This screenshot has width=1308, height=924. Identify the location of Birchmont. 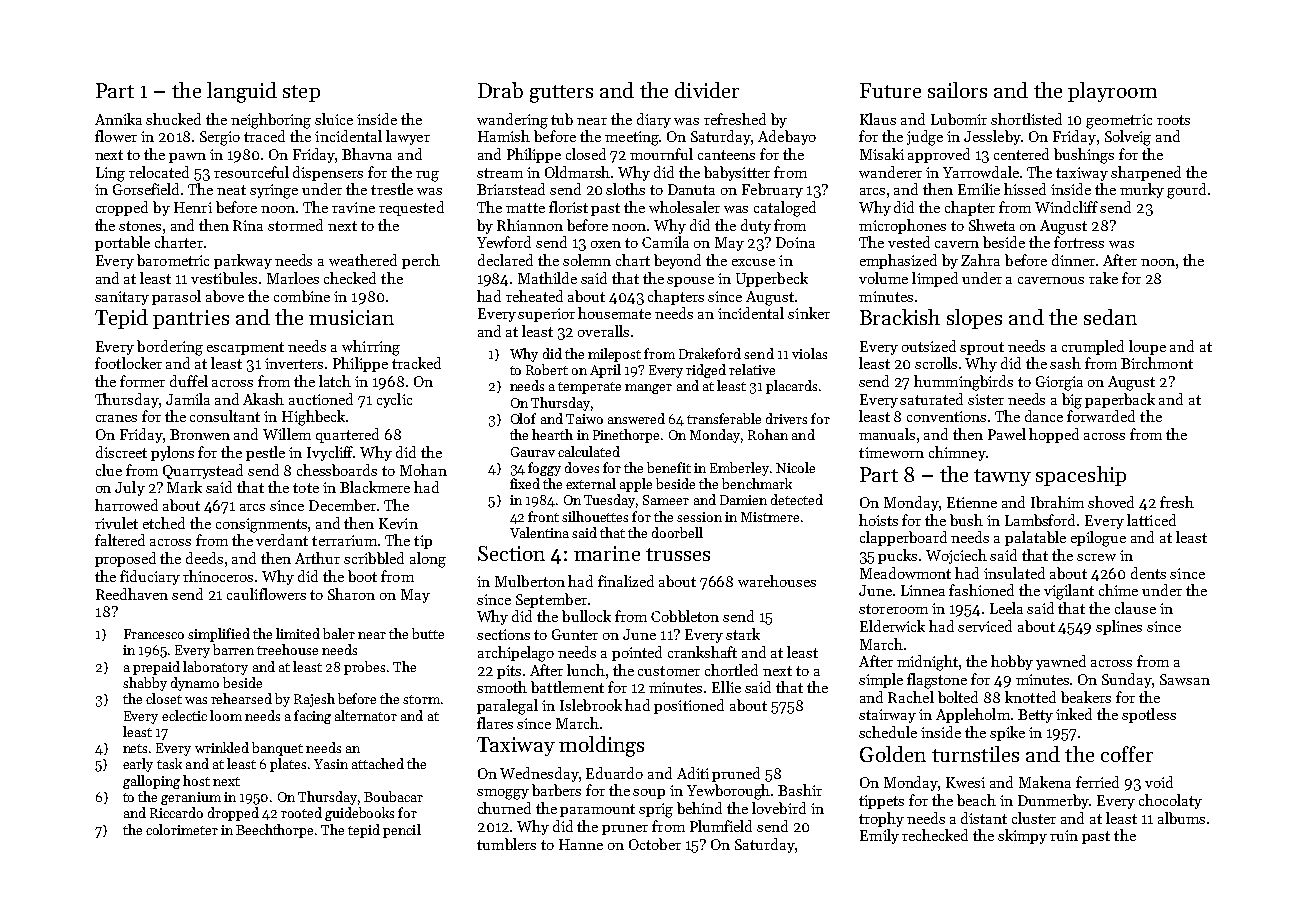
(1157, 363).
